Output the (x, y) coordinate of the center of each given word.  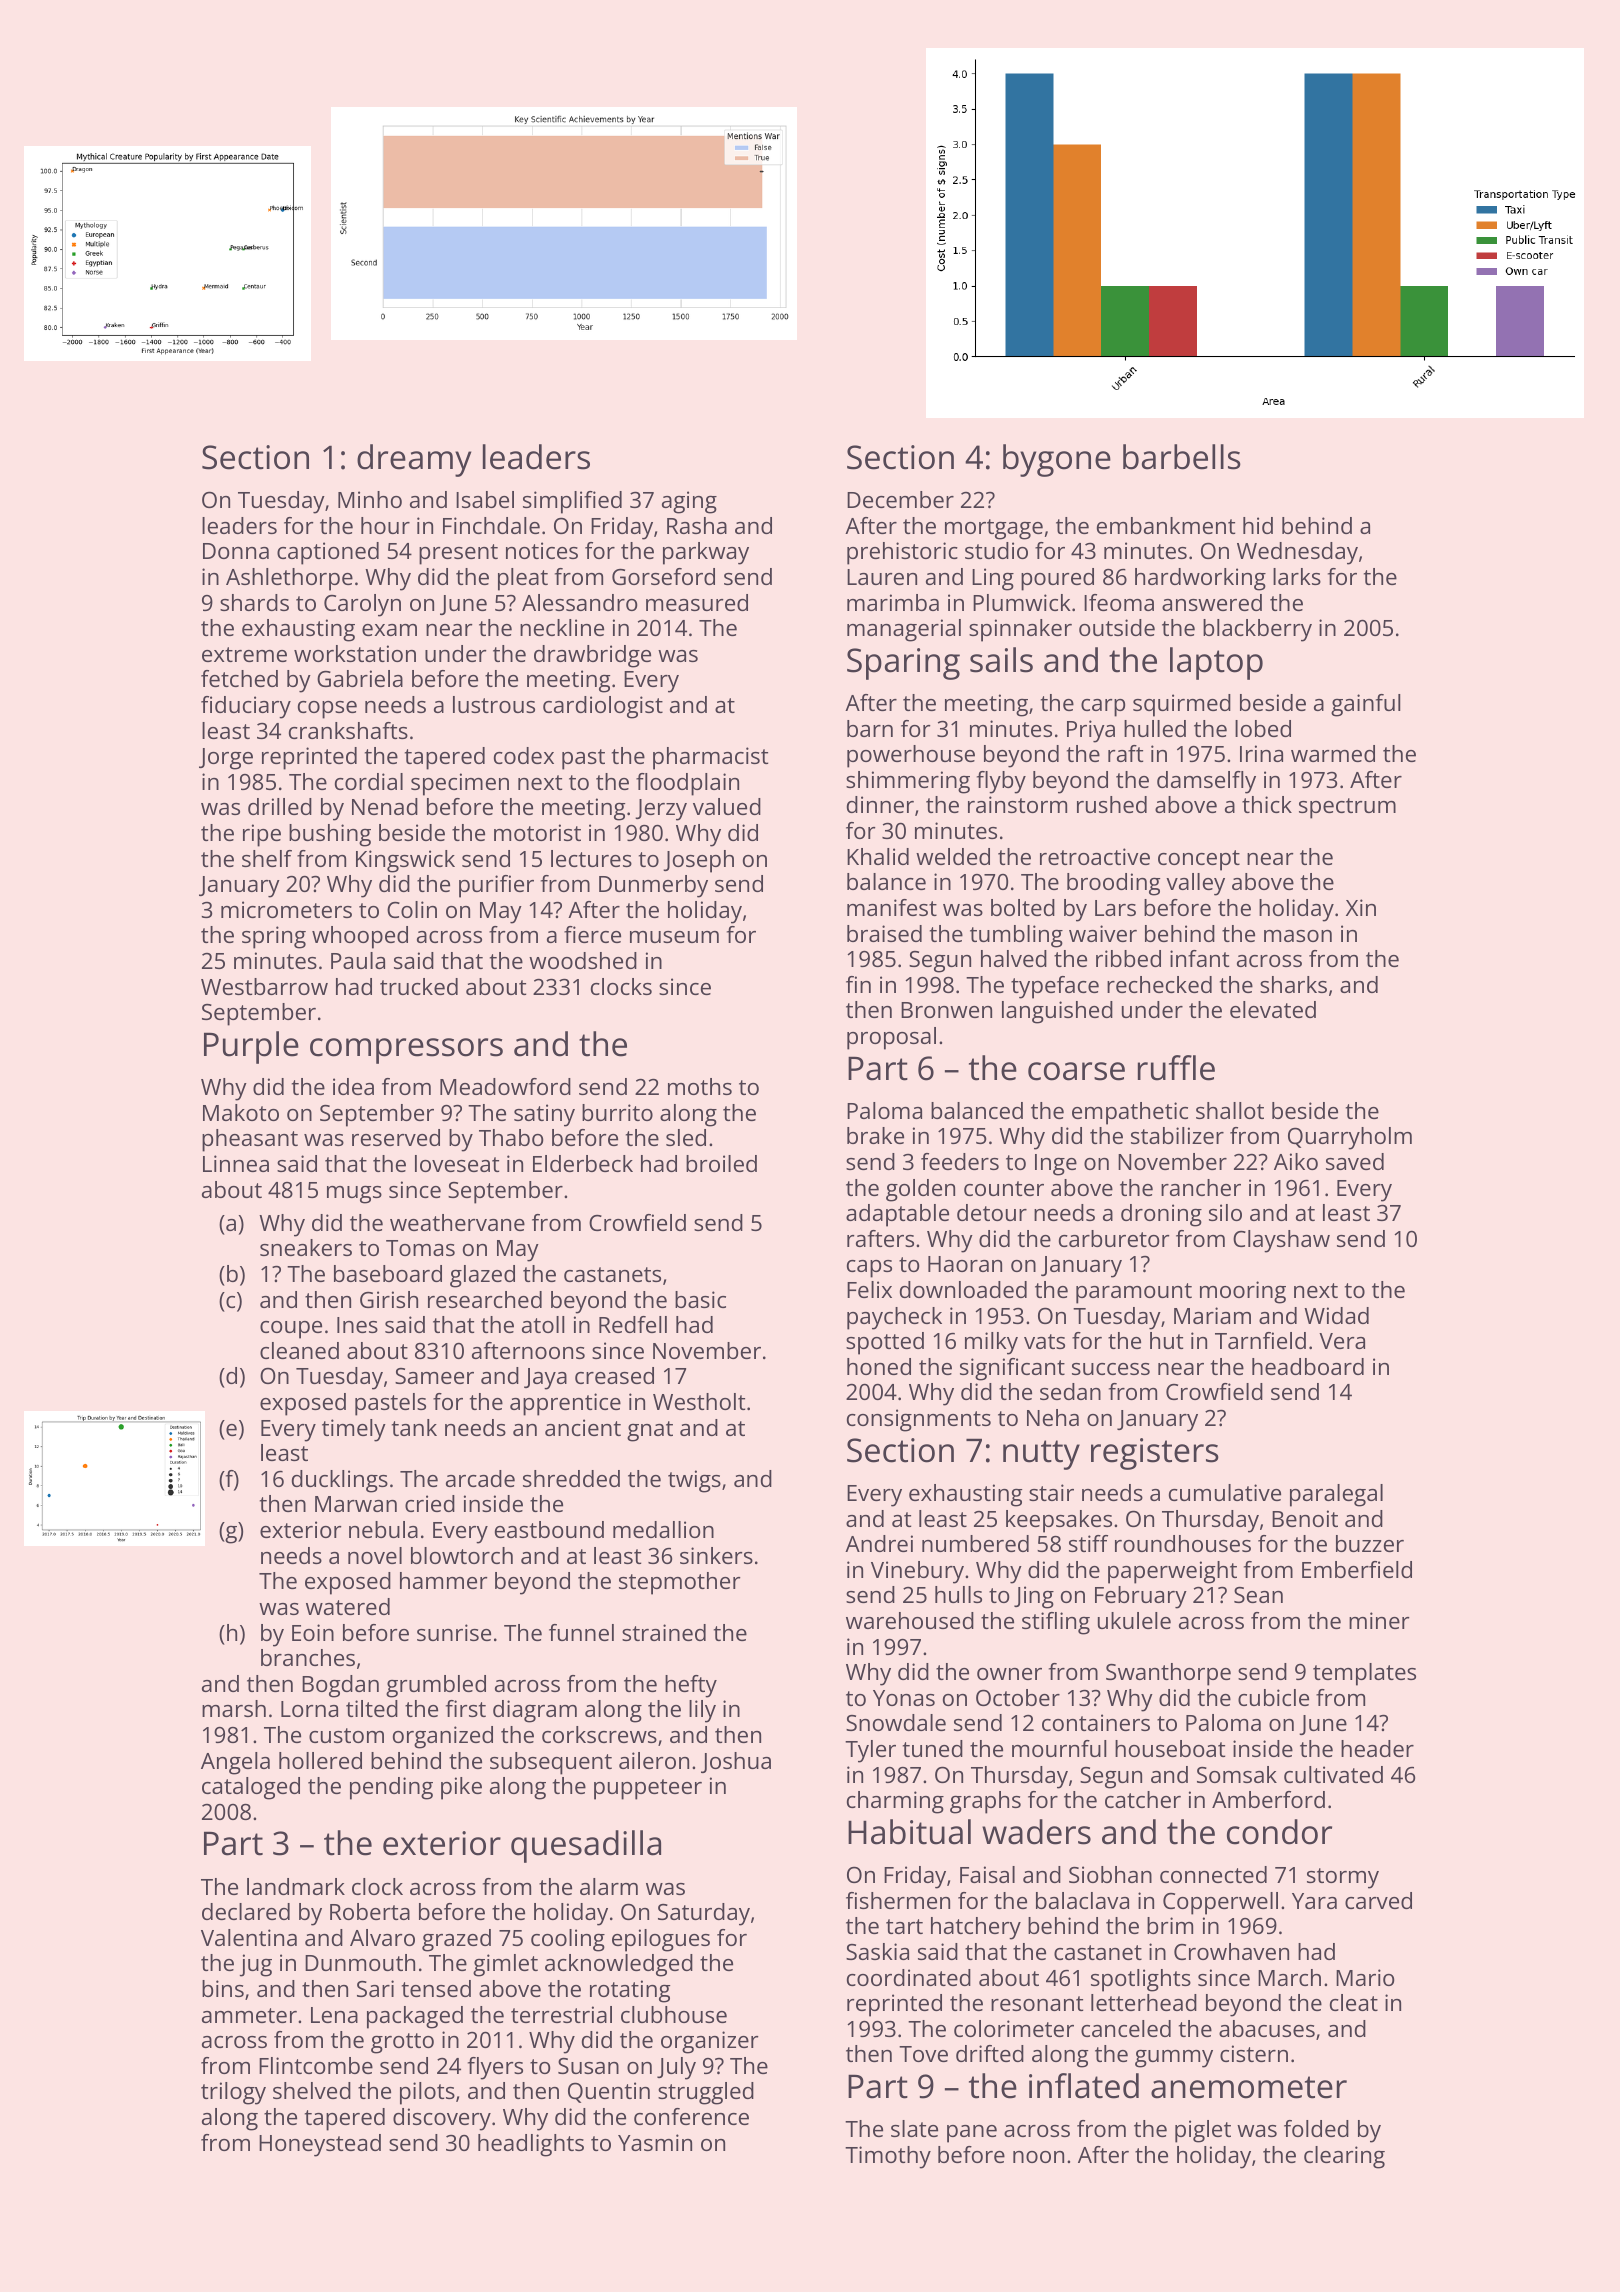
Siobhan (1110, 1874)
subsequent (551, 1763)
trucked (419, 986)
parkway (706, 553)
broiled (721, 1163)
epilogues (661, 1940)
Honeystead (320, 2145)
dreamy (414, 460)
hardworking (1200, 579)
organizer (710, 2042)
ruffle (1176, 1068)
